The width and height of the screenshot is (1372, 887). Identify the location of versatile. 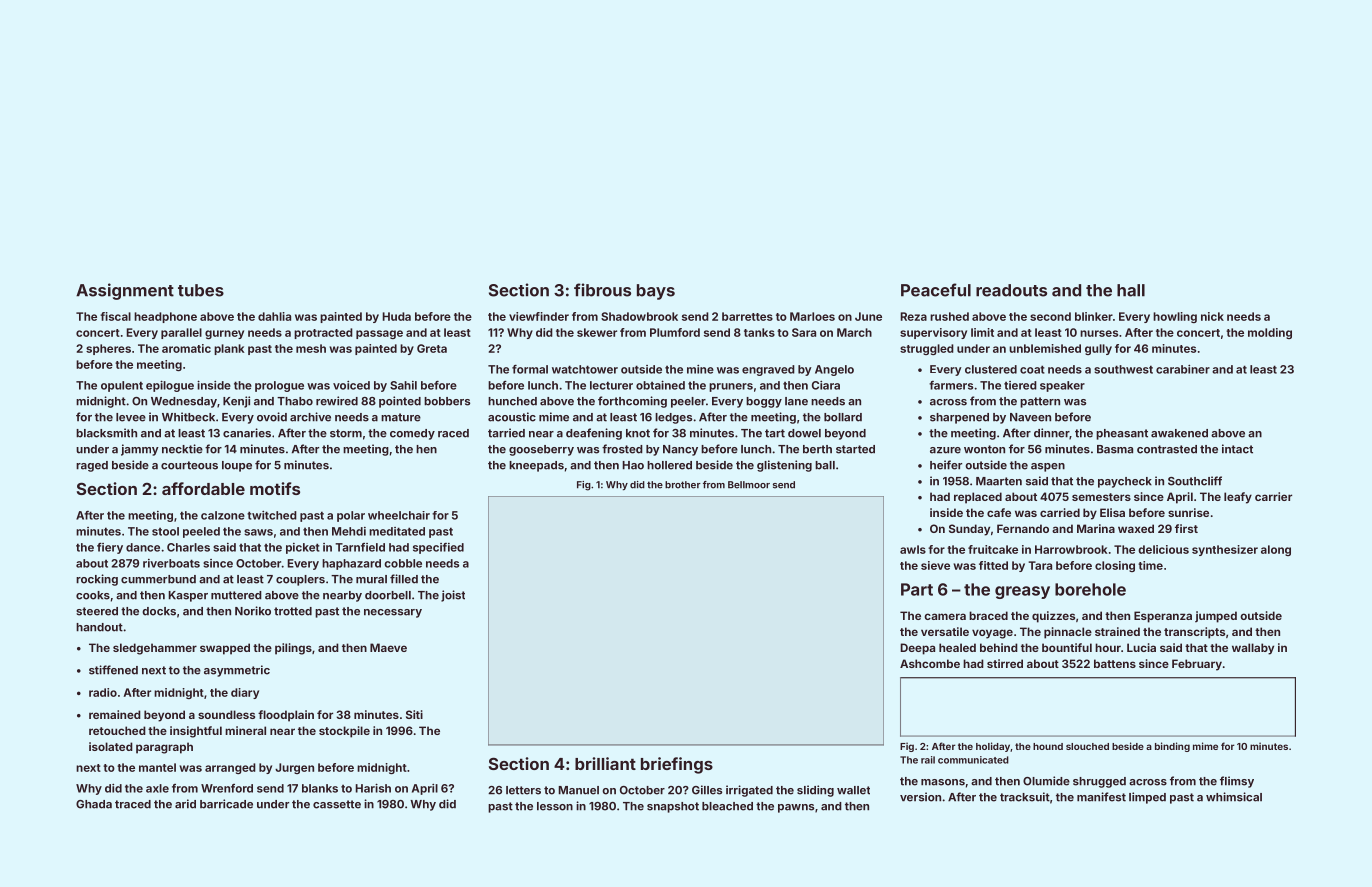
(945, 631).
